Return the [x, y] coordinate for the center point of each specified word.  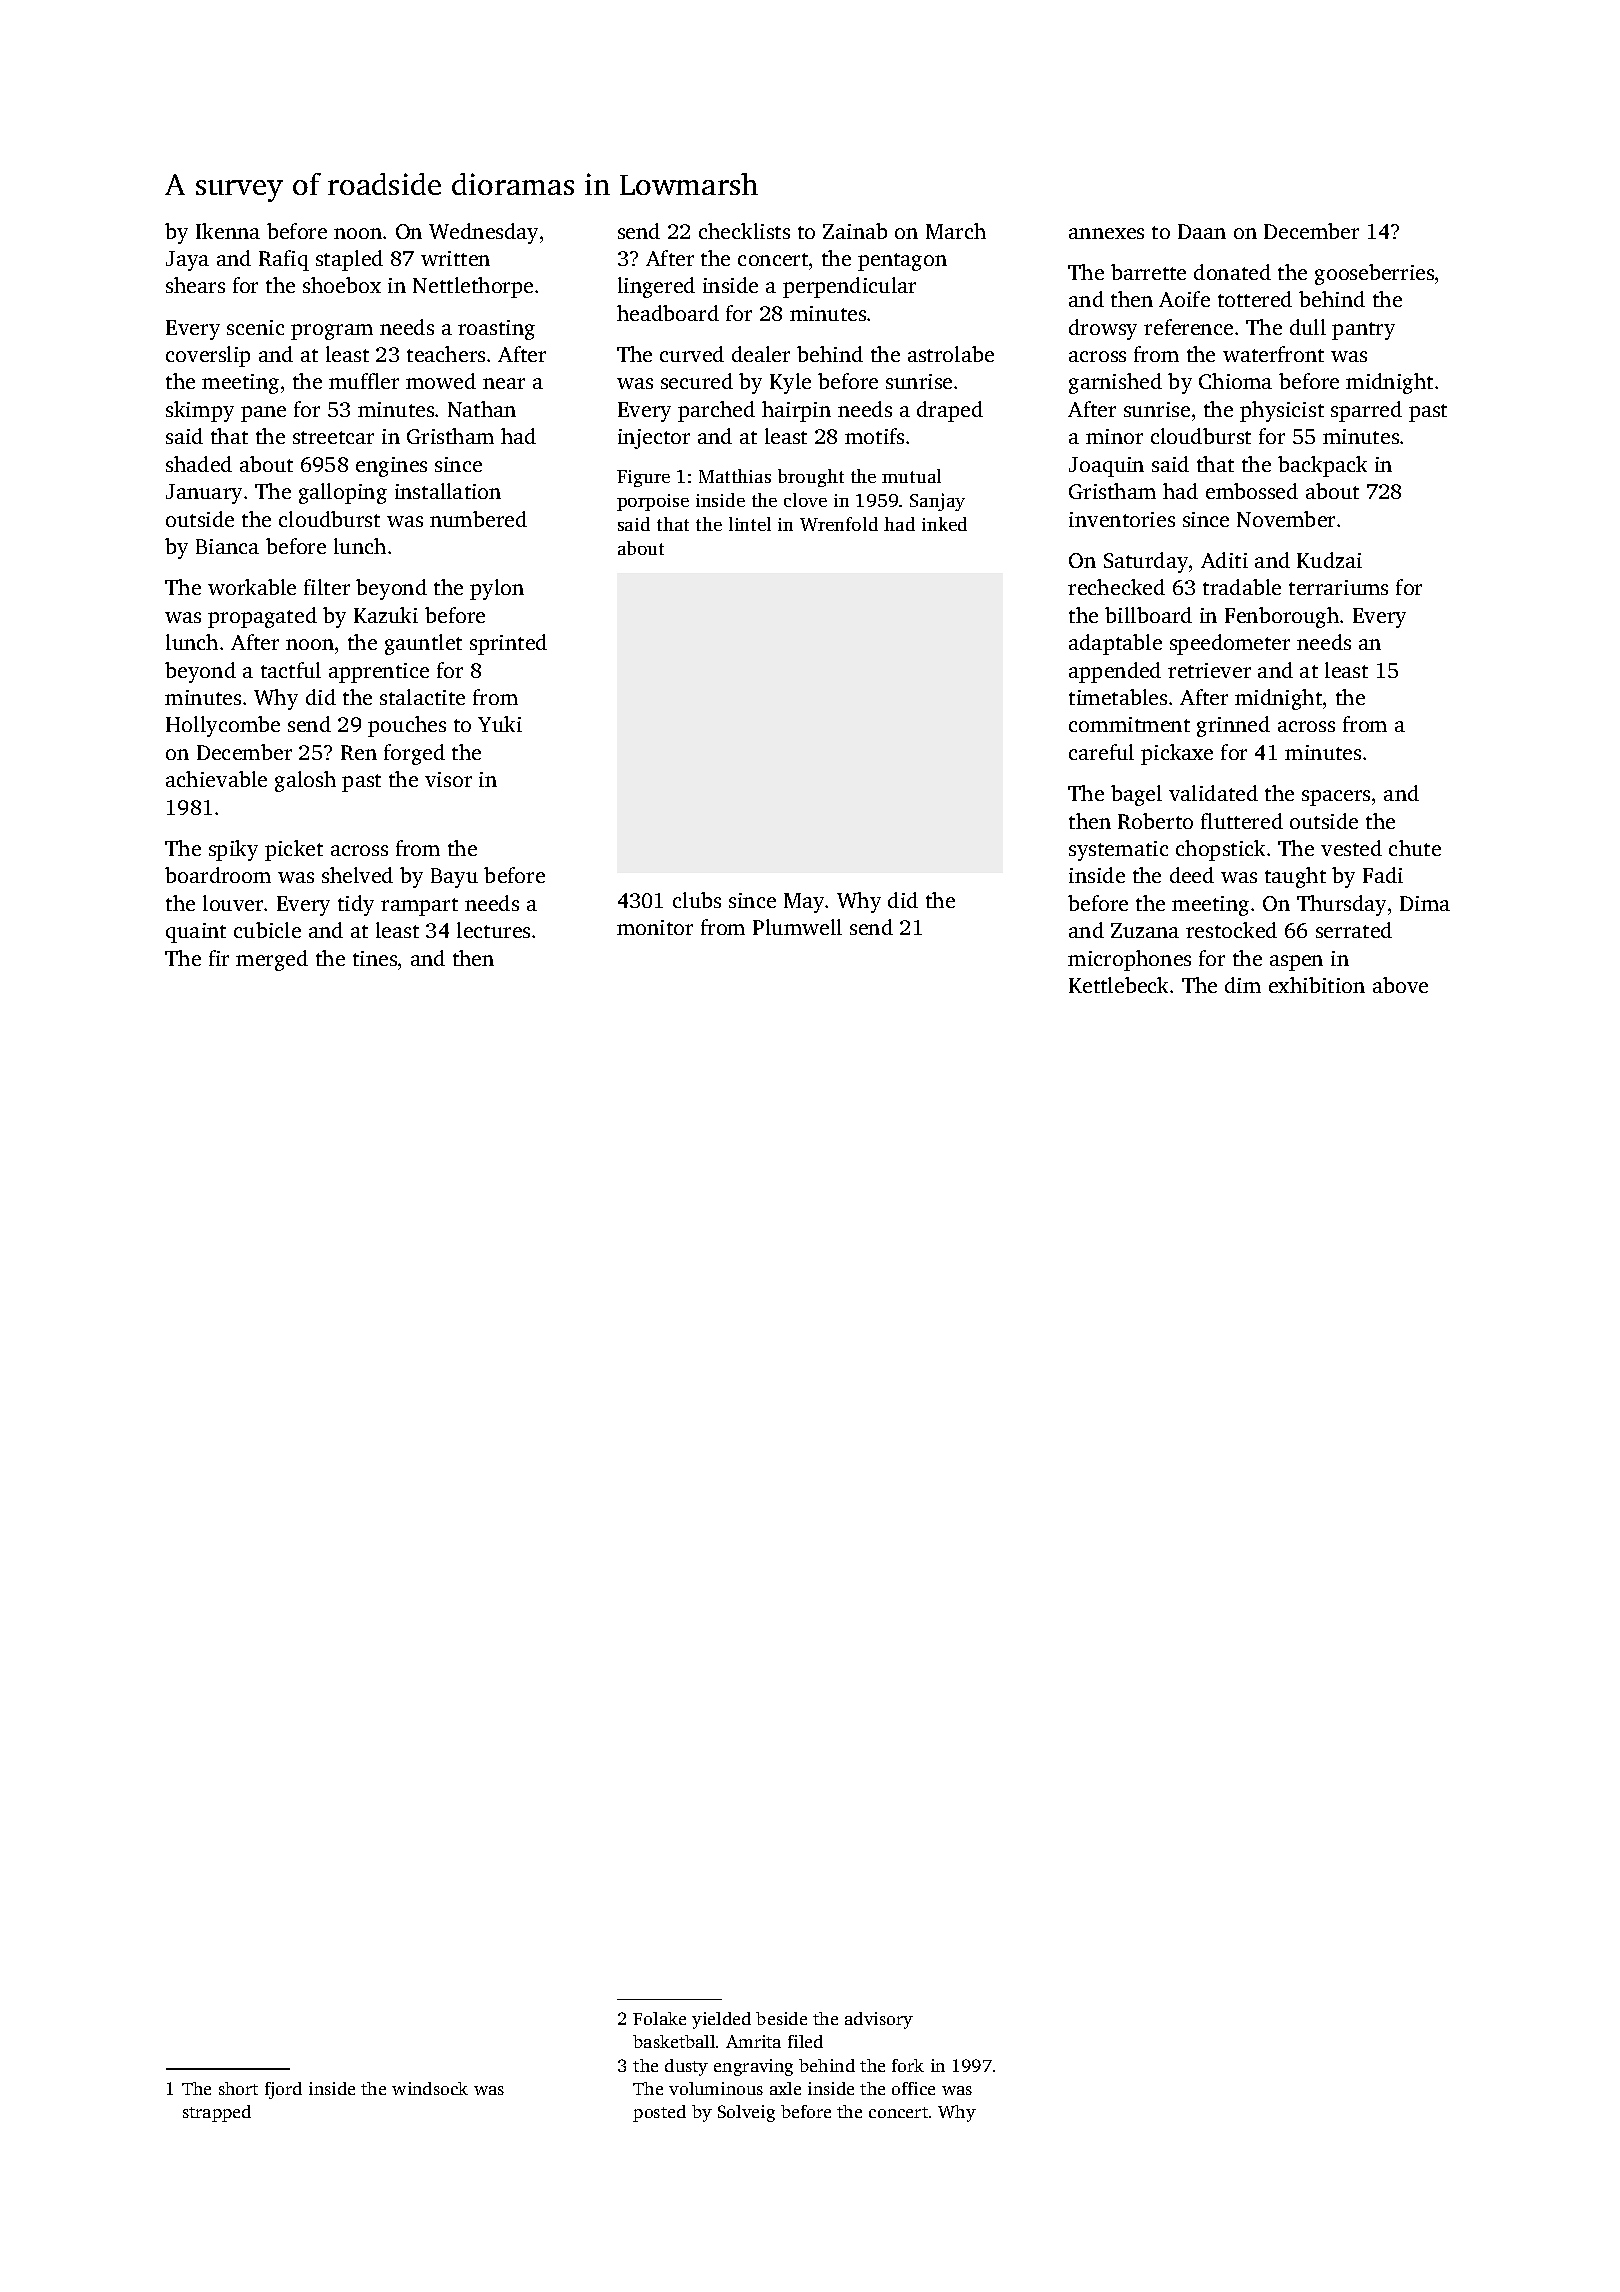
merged [272, 960]
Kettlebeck [1118, 985]
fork [908, 2065]
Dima [1425, 903]
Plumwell [797, 927]
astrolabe [951, 354]
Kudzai [1329, 560]
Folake [659, 2018]
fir [219, 958]
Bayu [454, 878]
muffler [364, 381]
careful [1101, 752]
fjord [283, 2090]
